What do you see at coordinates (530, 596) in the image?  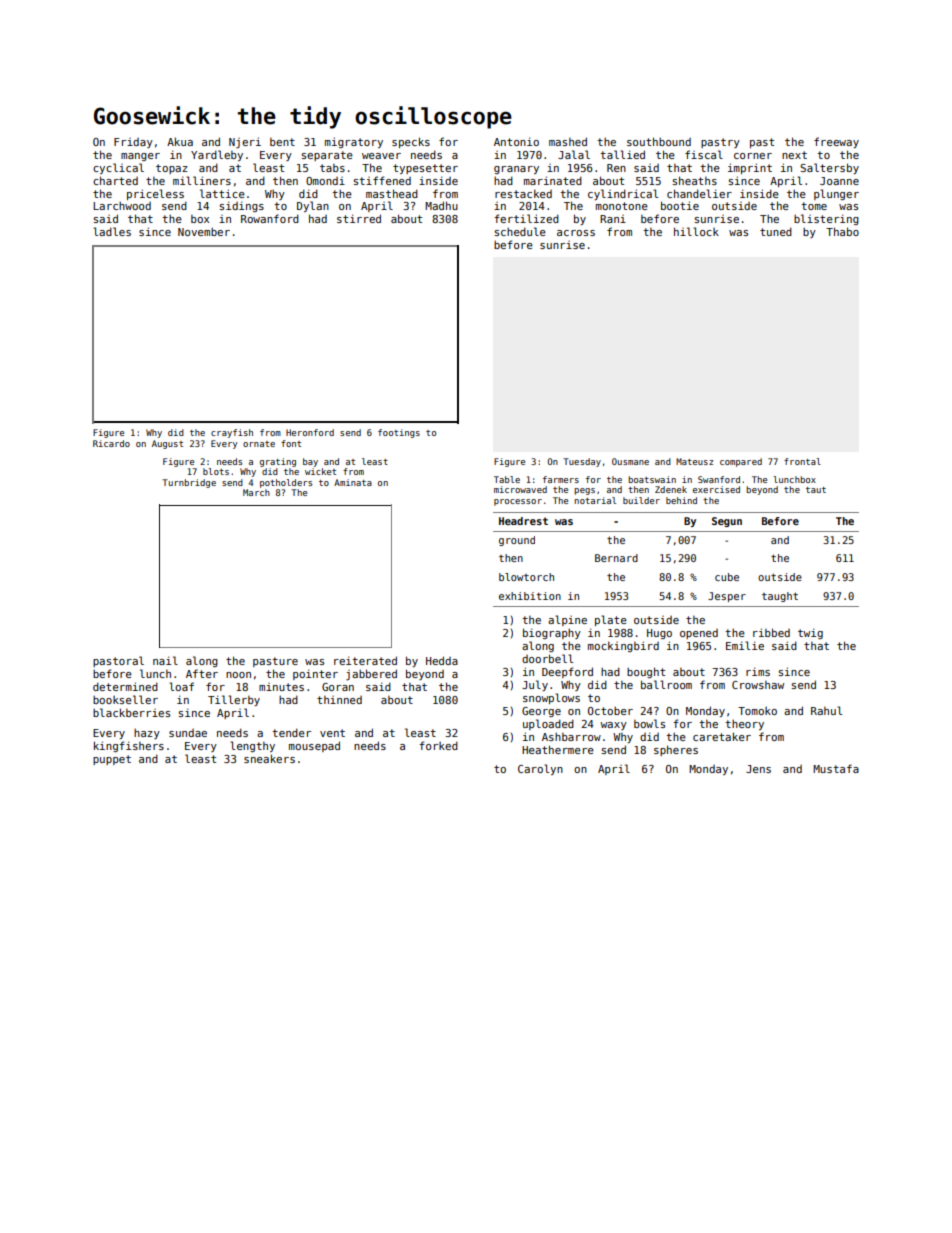 I see `exhibition` at bounding box center [530, 596].
